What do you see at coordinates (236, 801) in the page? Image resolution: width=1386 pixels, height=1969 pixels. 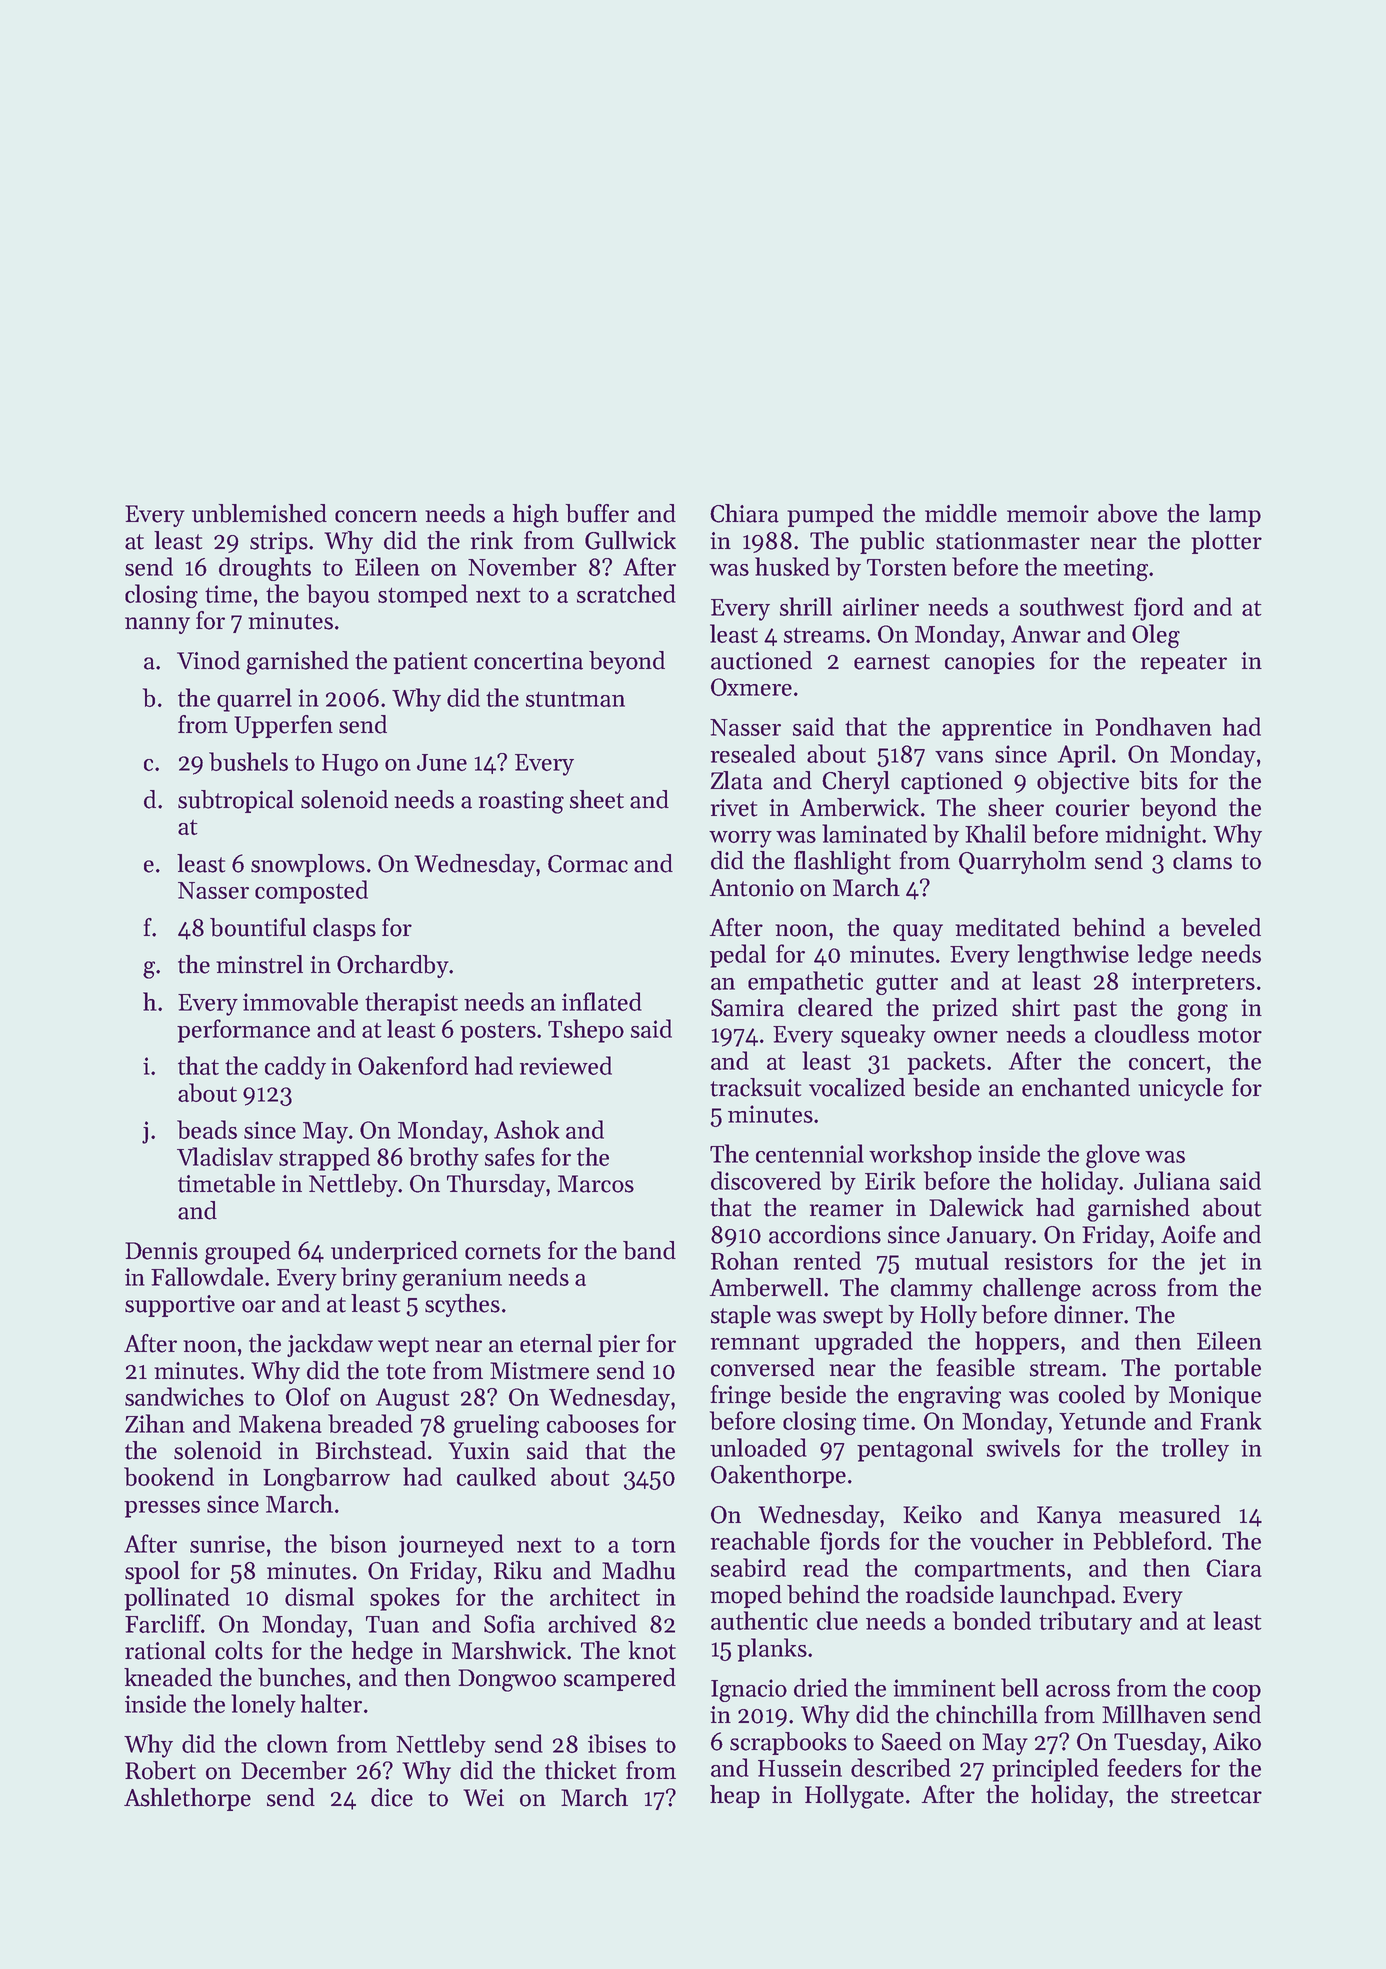 I see `subtropical` at bounding box center [236, 801].
